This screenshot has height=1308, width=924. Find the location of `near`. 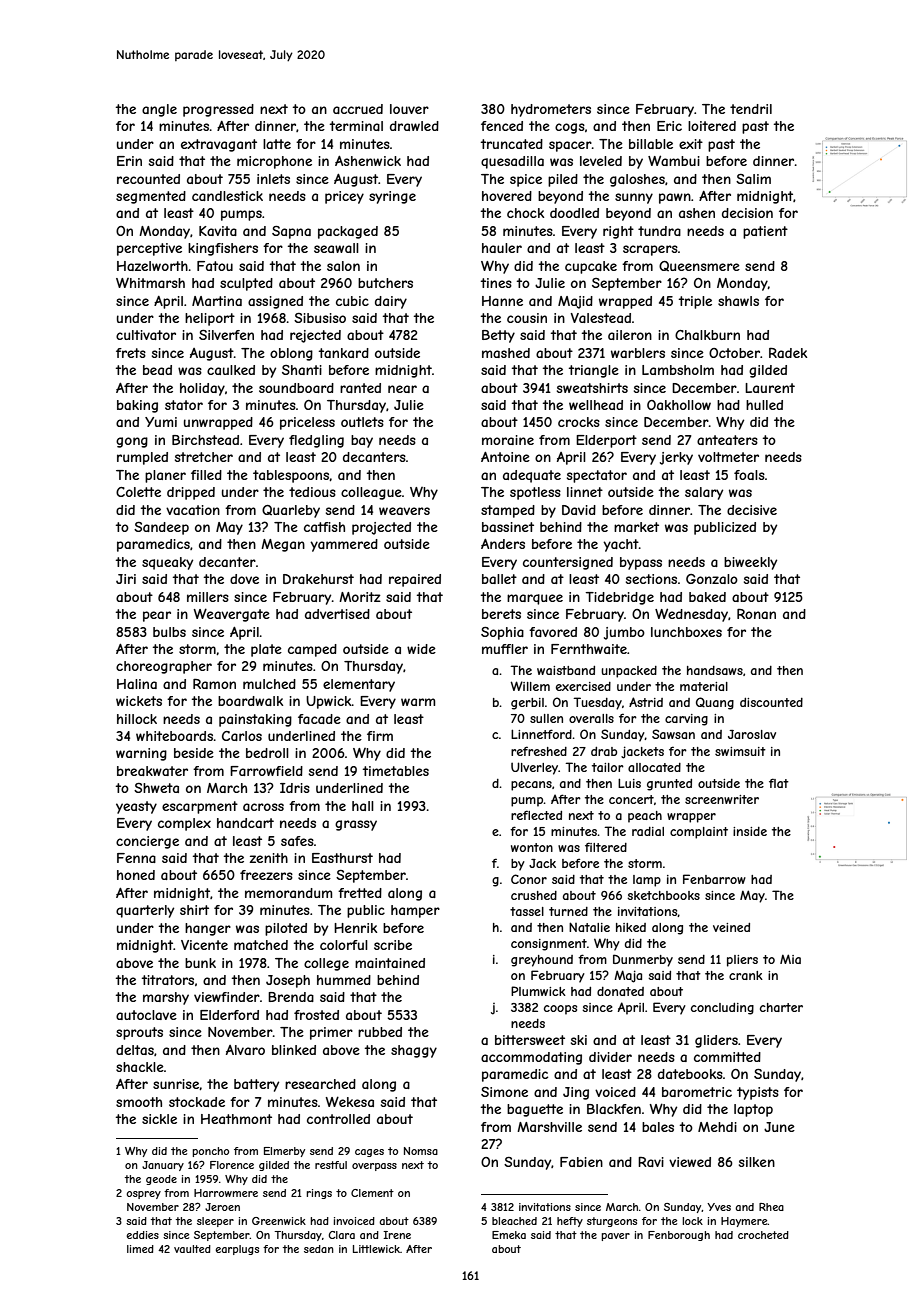

near is located at coordinates (402, 389).
